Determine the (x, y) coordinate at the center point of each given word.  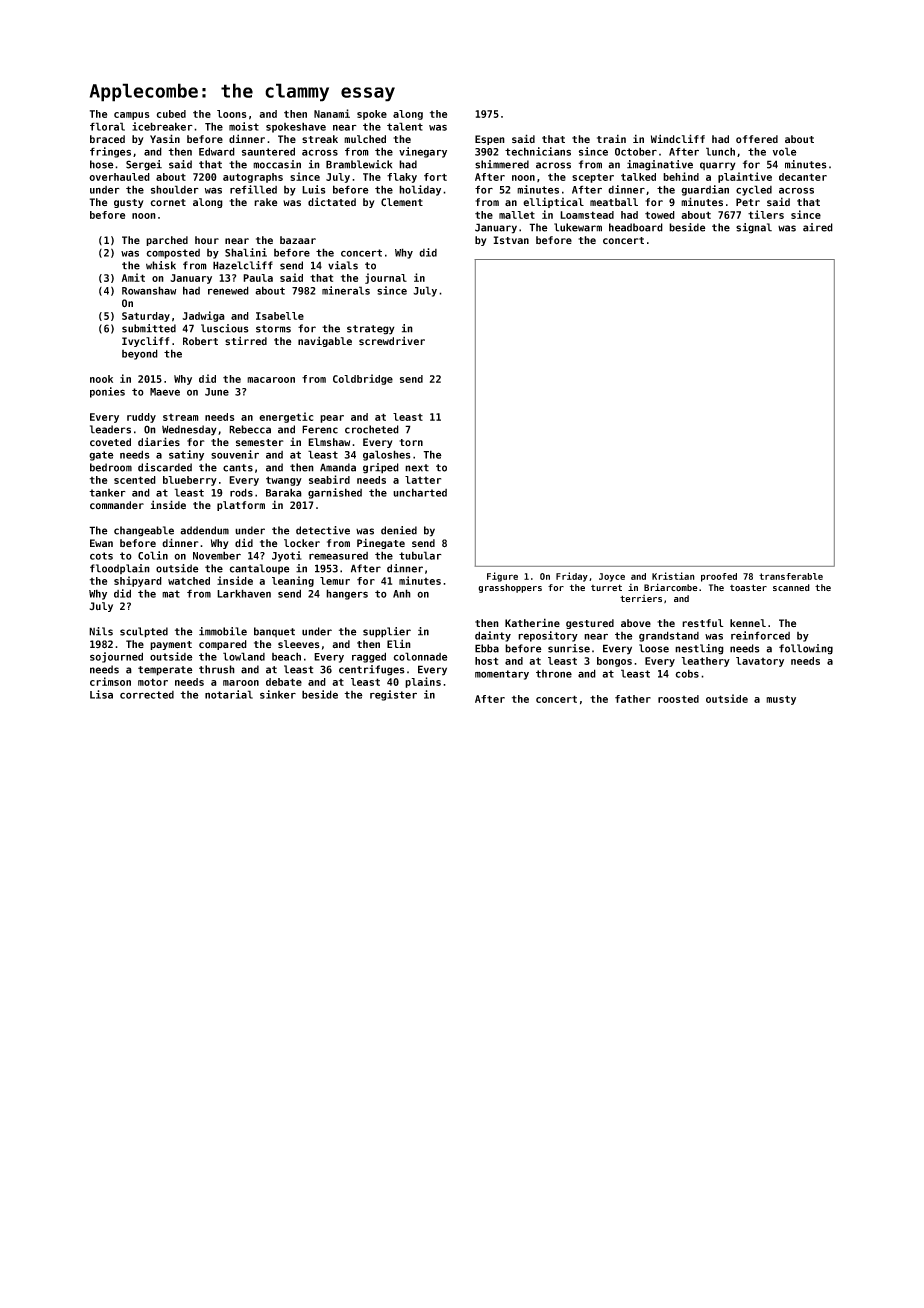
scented (135, 480)
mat (171, 594)
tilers (766, 214)
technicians (538, 151)
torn (411, 442)
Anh (402, 593)
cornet (168, 203)
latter (423, 480)
